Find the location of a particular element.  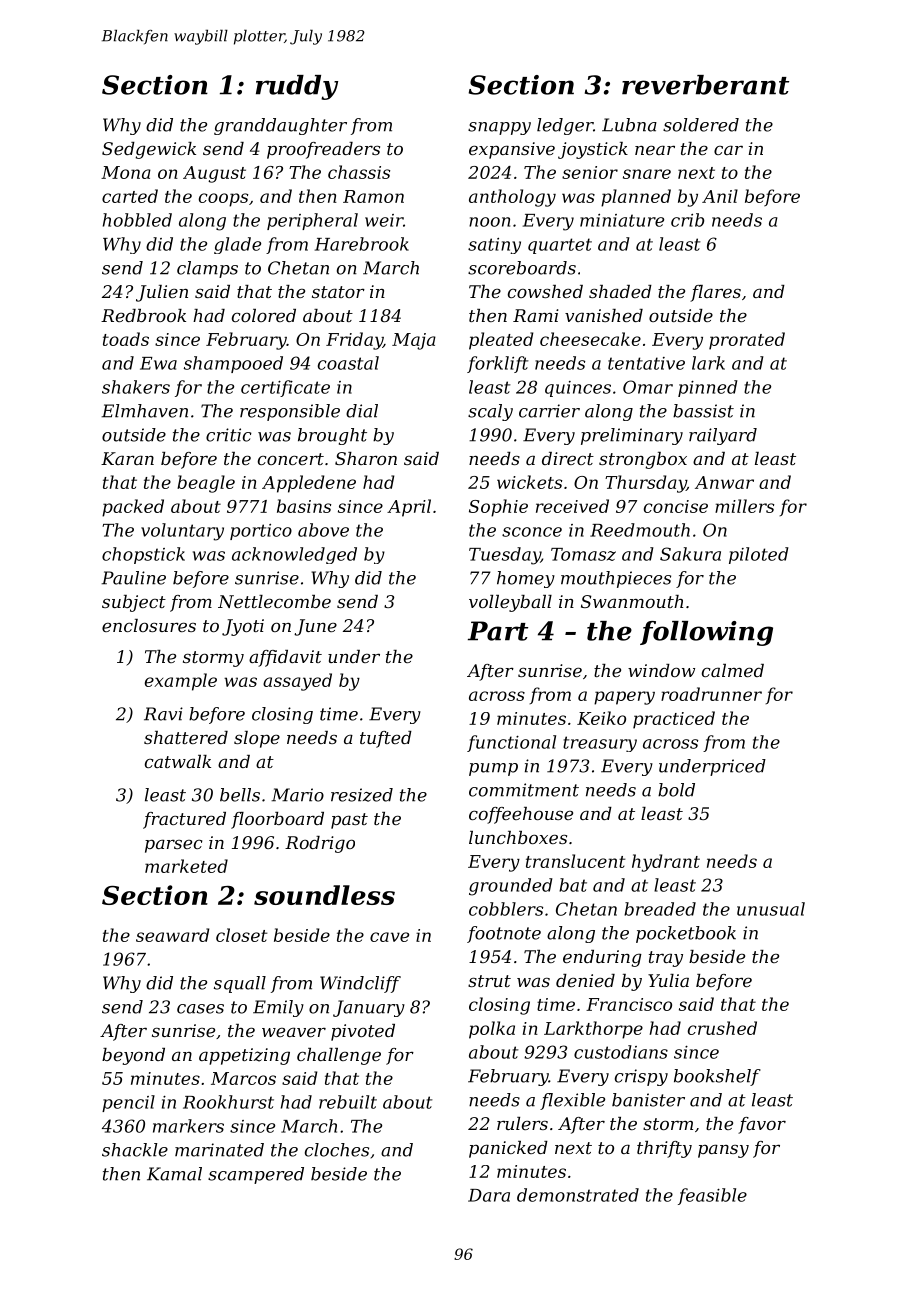

ruddy is located at coordinates (297, 87).
